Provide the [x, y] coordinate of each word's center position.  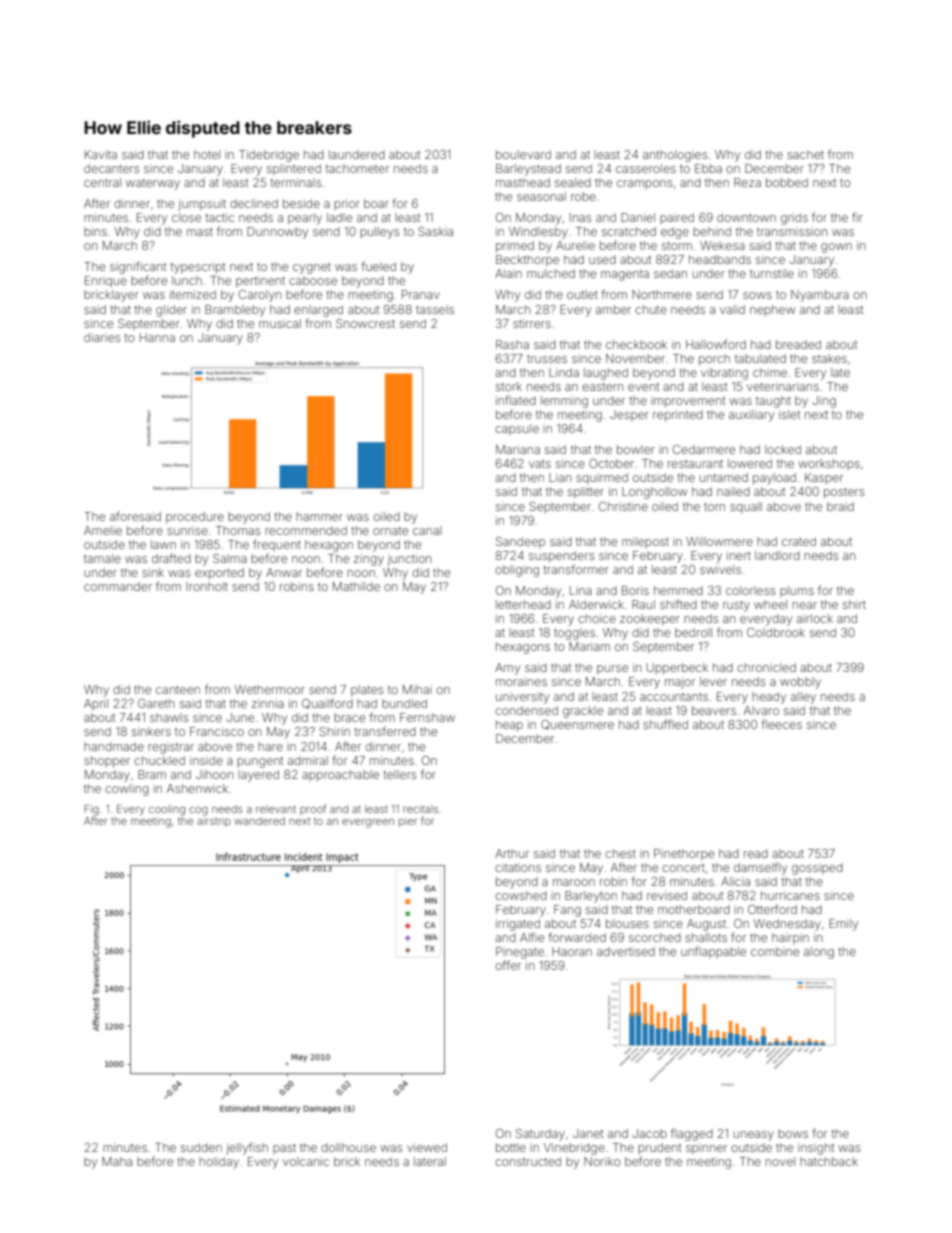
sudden [201, 1147]
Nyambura [820, 296]
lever [713, 681]
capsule [517, 430]
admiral [308, 760]
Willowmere [719, 541]
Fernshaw [427, 717]
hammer [319, 516]
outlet [582, 294]
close [186, 217]
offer [508, 965]
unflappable [713, 952]
